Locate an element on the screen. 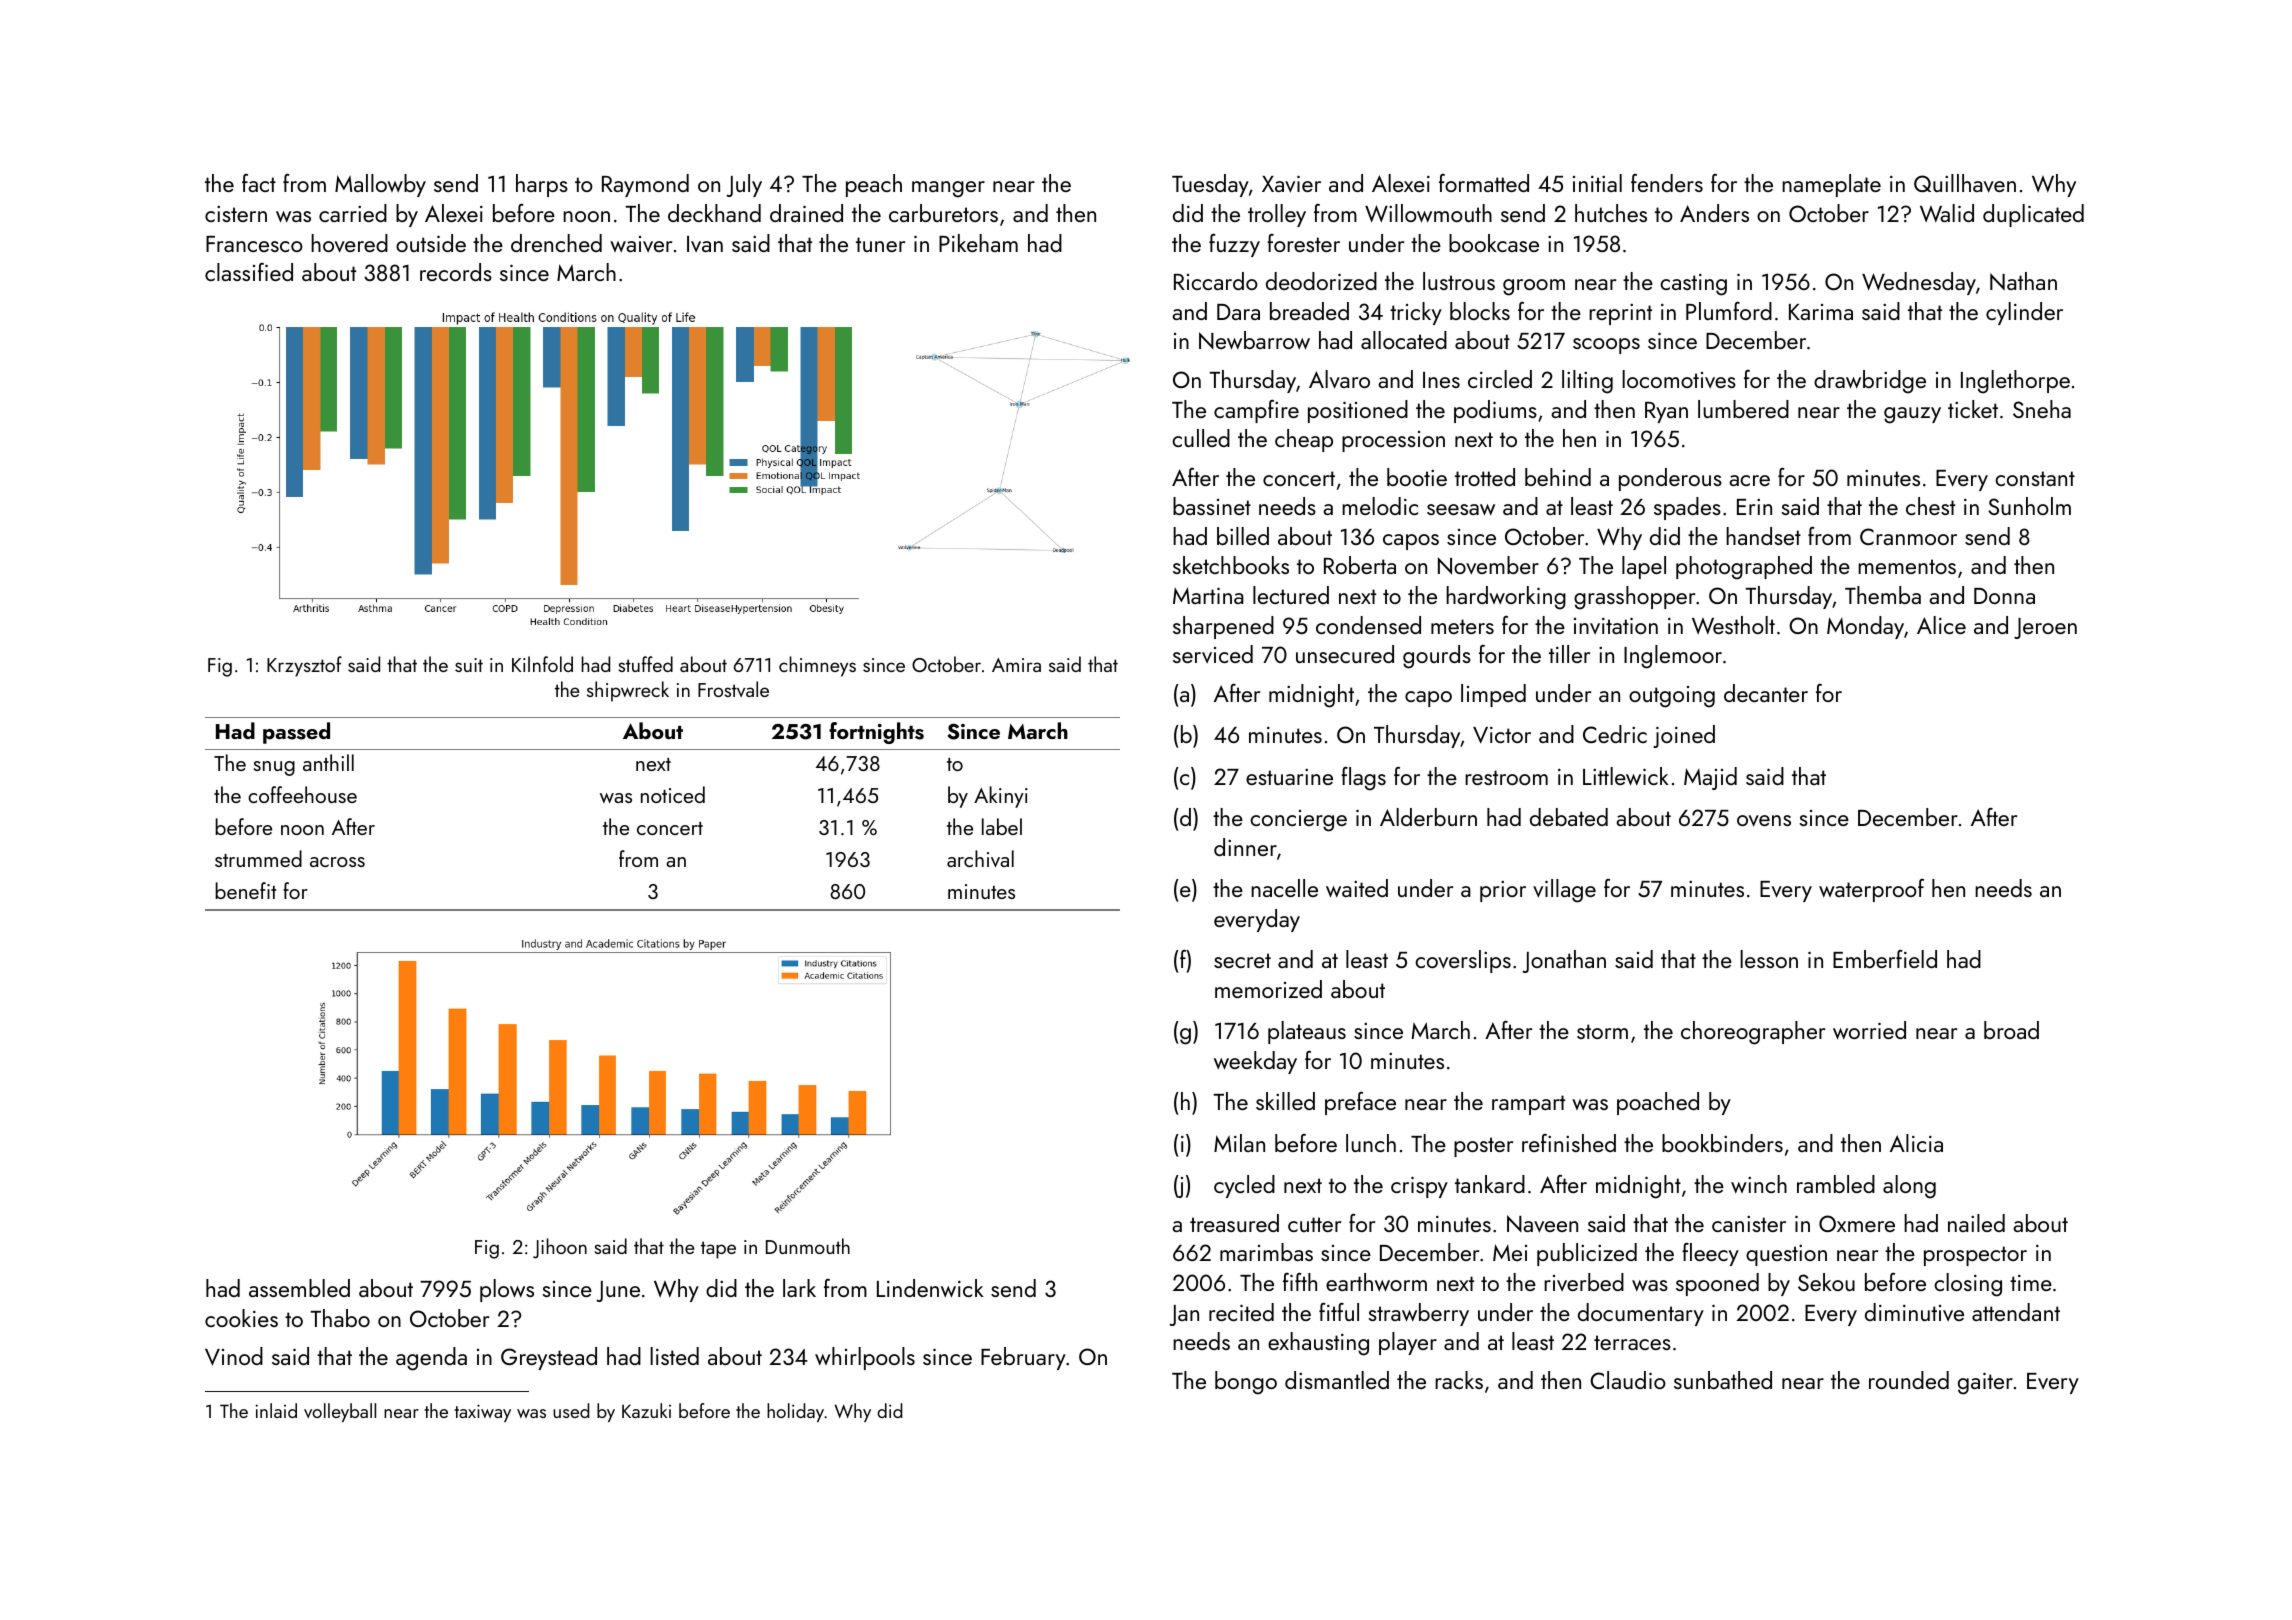  benefit is located at coordinates (245, 890).
